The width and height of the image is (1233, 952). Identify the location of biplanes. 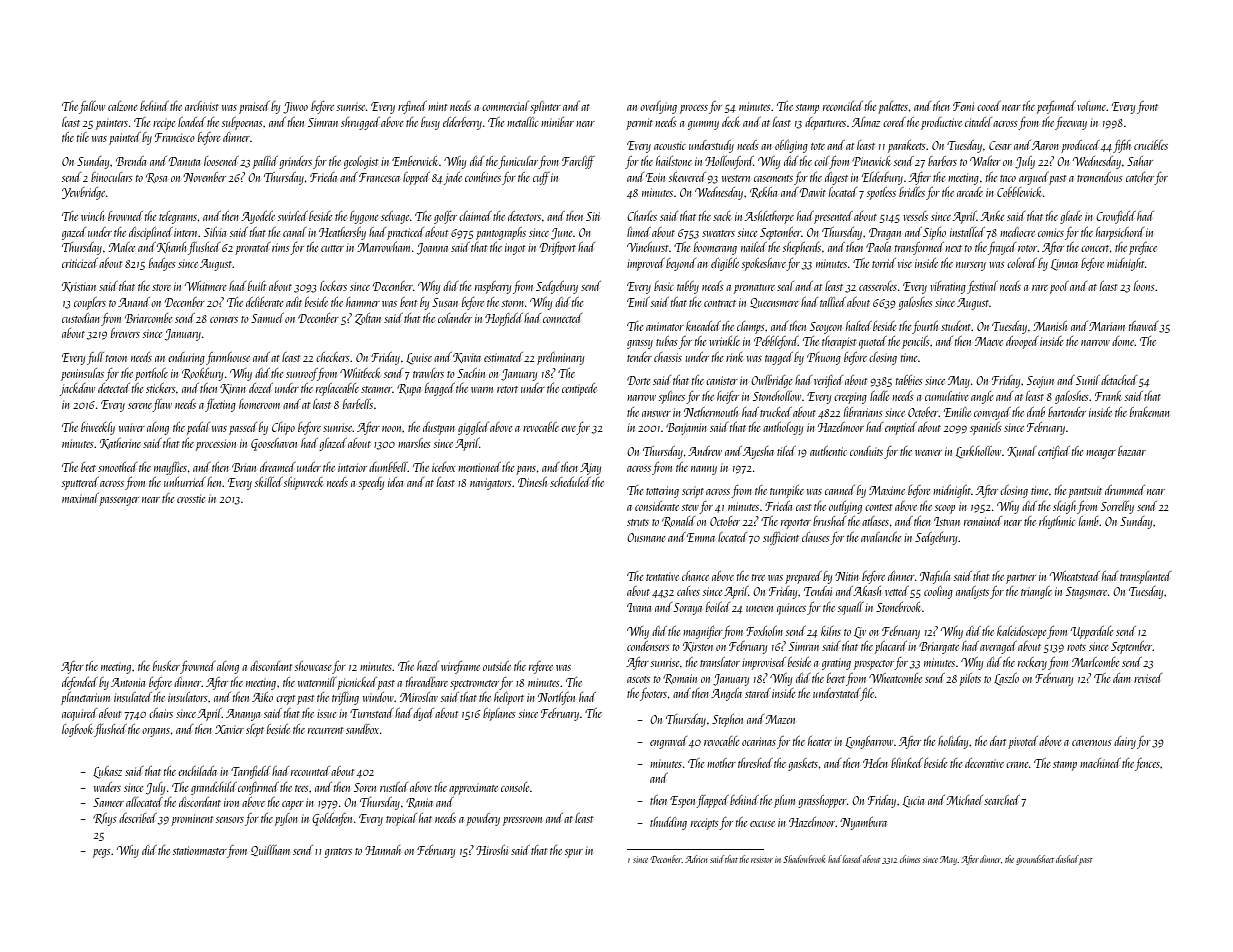
(499, 714).
